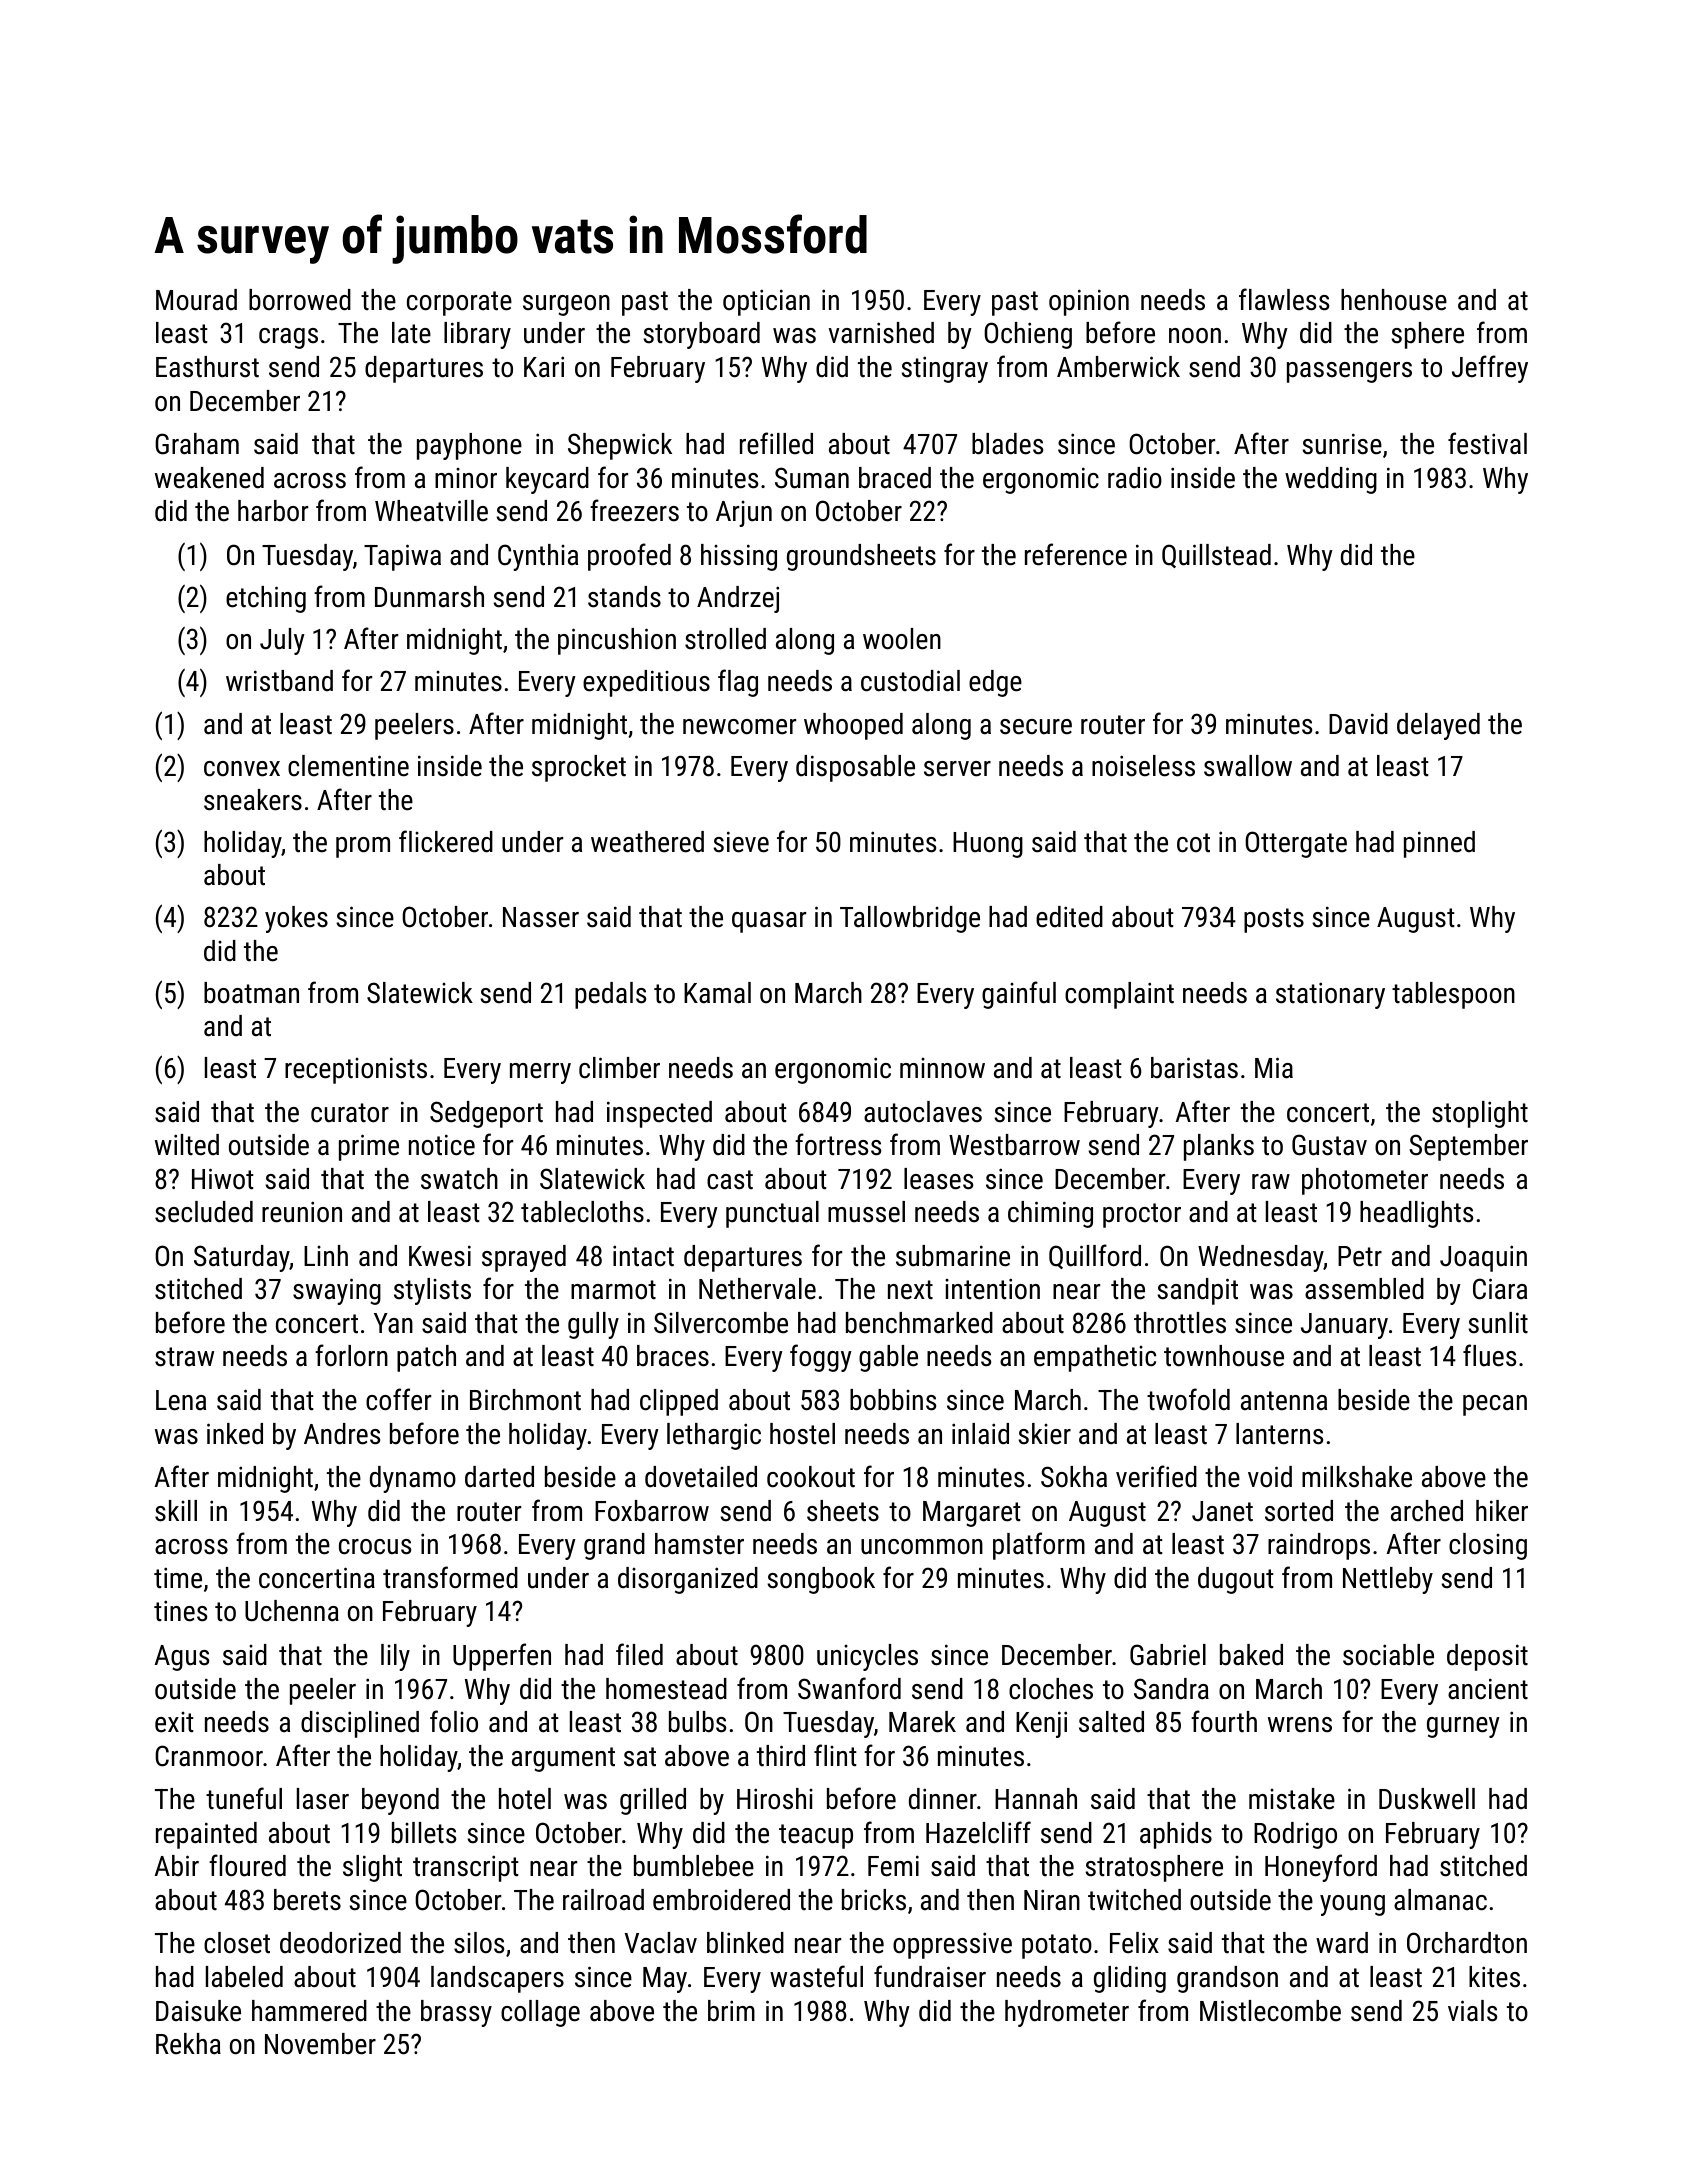  What do you see at coordinates (320, 2044) in the screenshot?
I see `November` at bounding box center [320, 2044].
